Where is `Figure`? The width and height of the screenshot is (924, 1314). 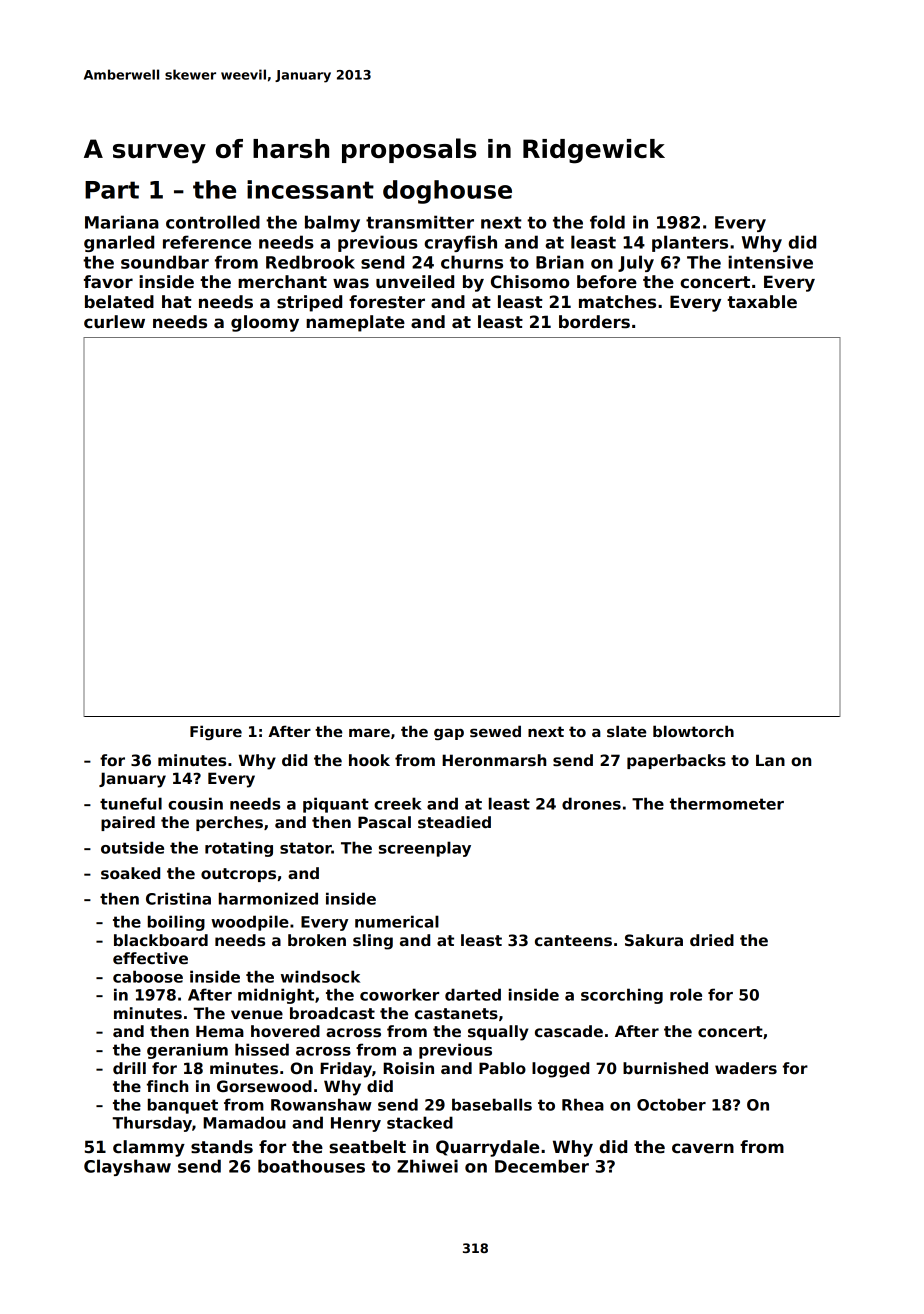 Figure is located at coordinates (216, 732).
